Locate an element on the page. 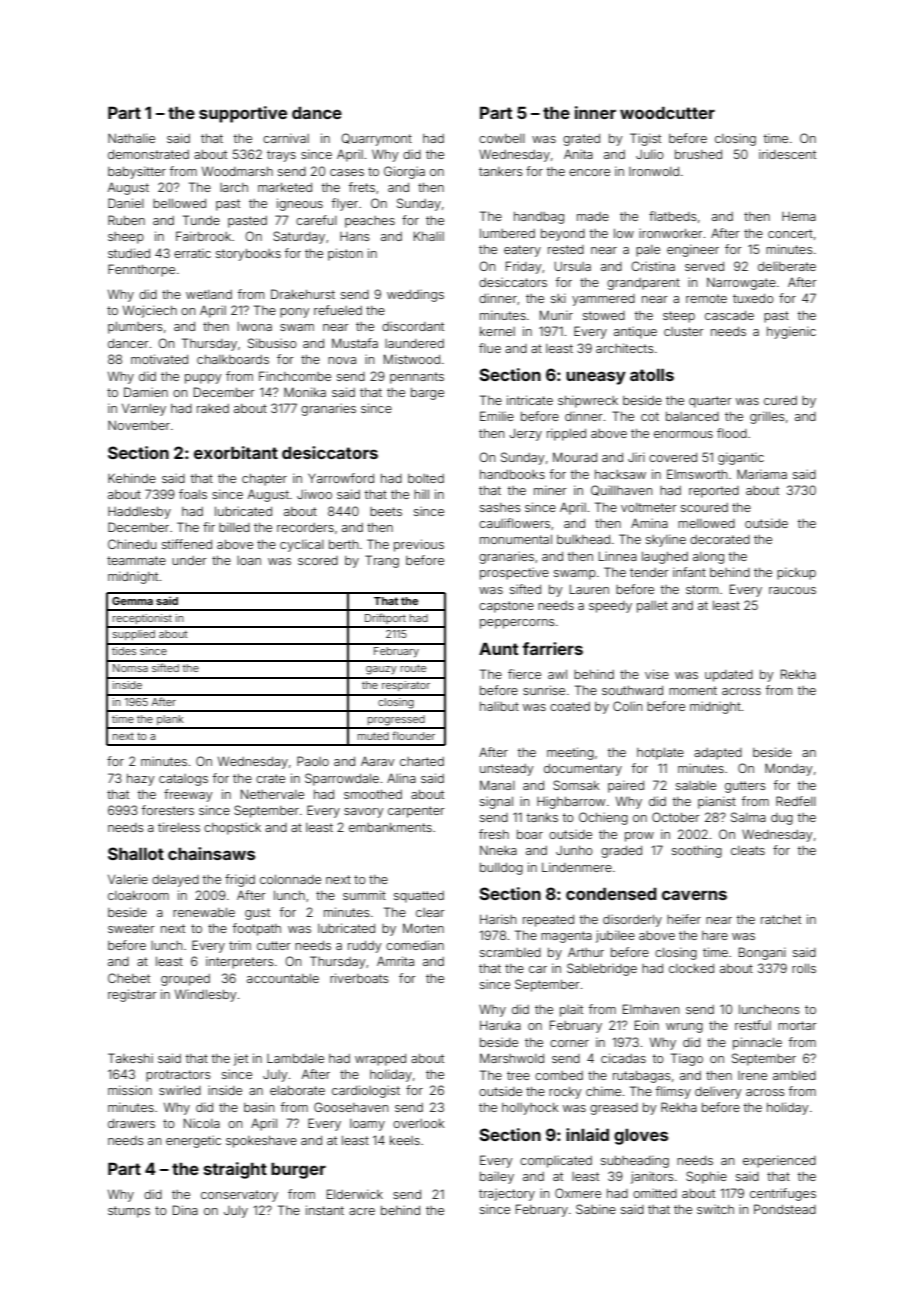 The width and height of the page is (924, 1308). updated is located at coordinates (729, 676).
